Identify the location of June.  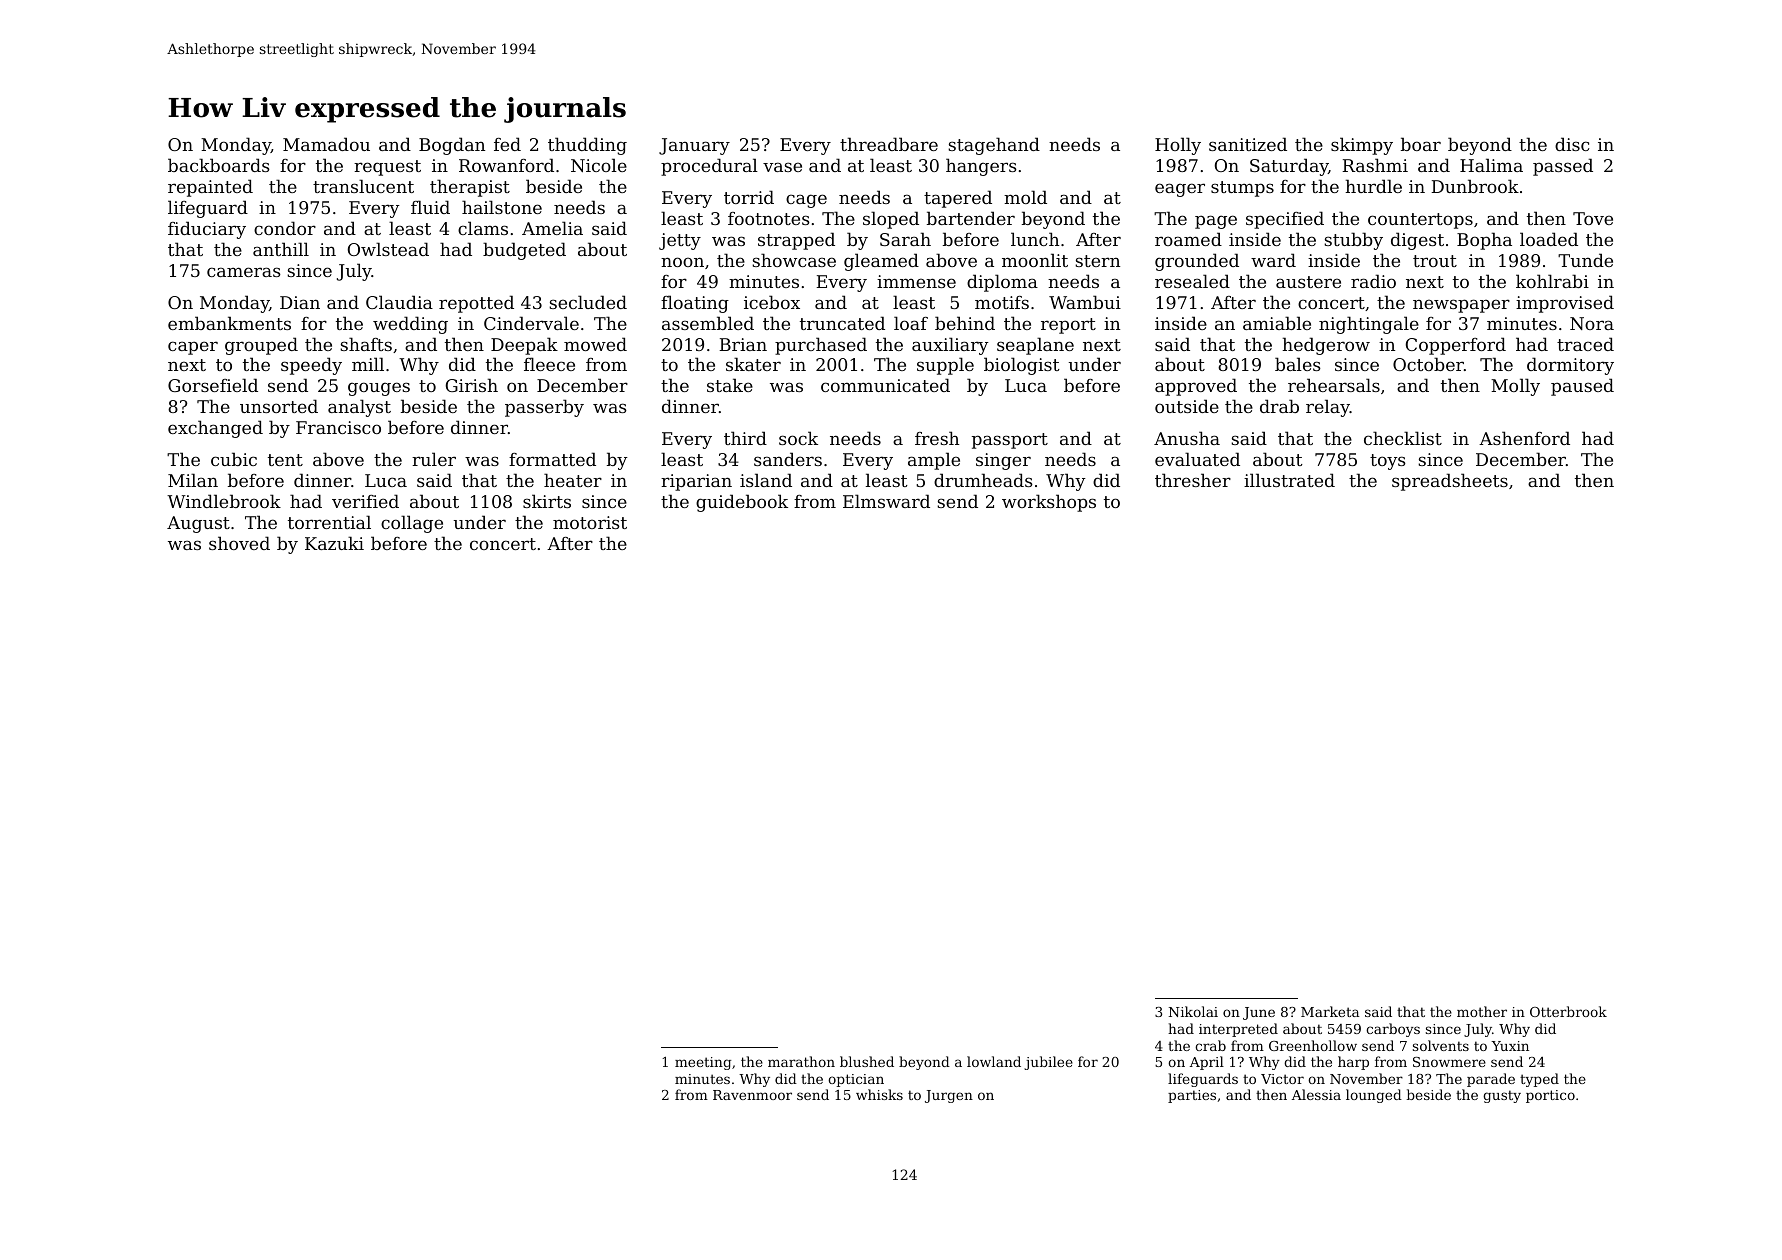
(1259, 1013).
